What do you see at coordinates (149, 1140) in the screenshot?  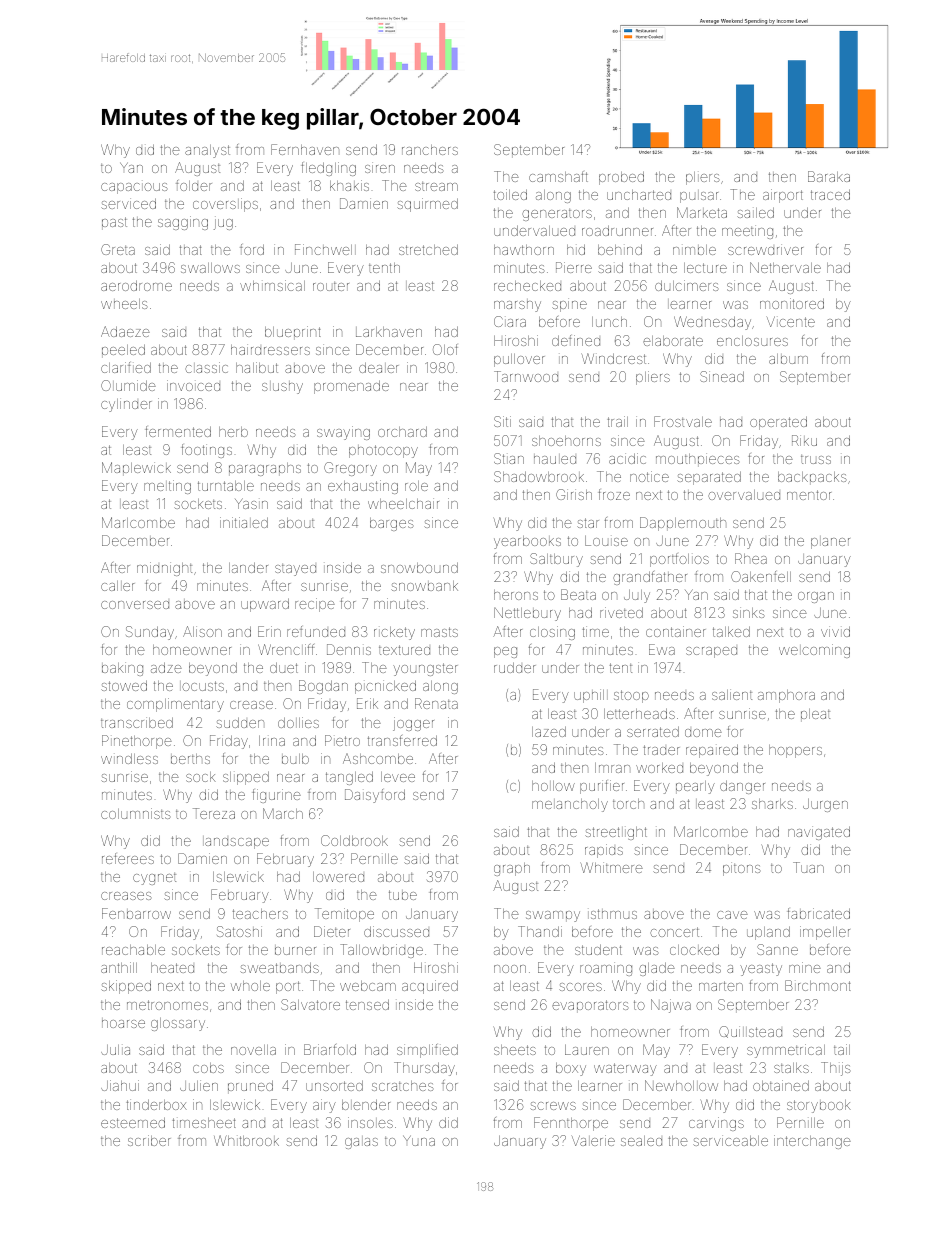 I see `scriber` at bounding box center [149, 1140].
